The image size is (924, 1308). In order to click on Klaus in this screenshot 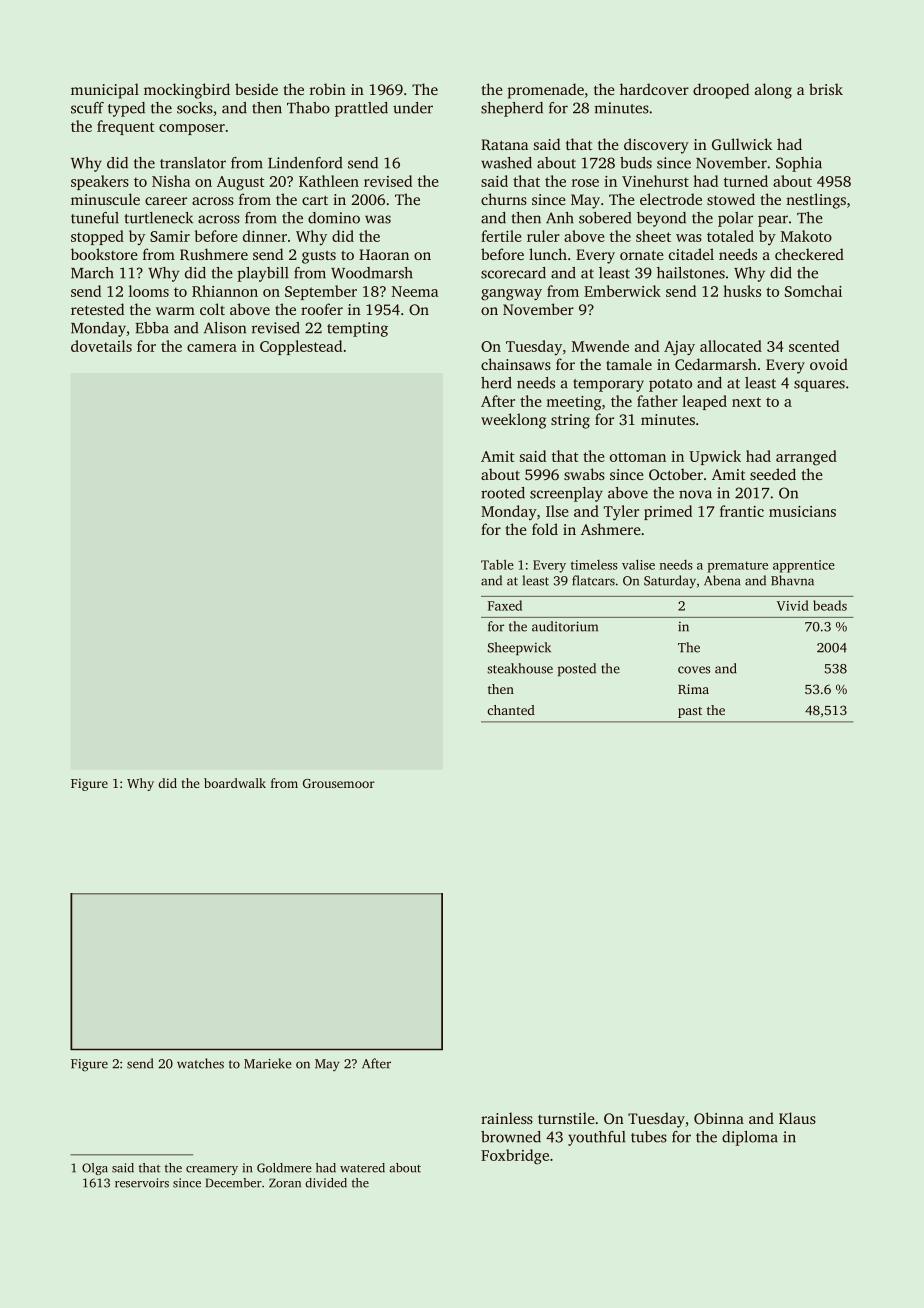, I will do `click(797, 1118)`.
